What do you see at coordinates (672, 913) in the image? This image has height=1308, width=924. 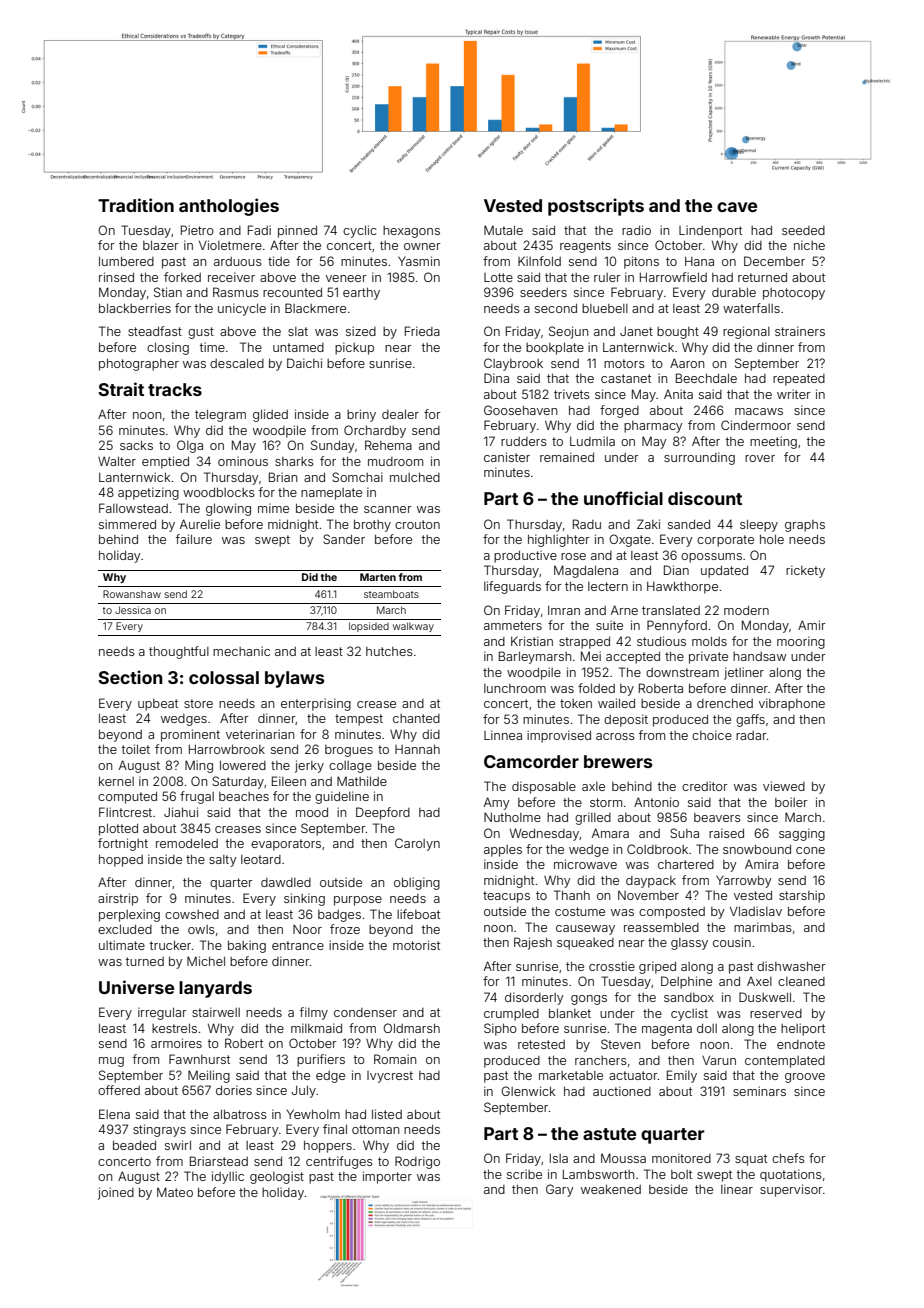 I see `composted` at bounding box center [672, 913].
